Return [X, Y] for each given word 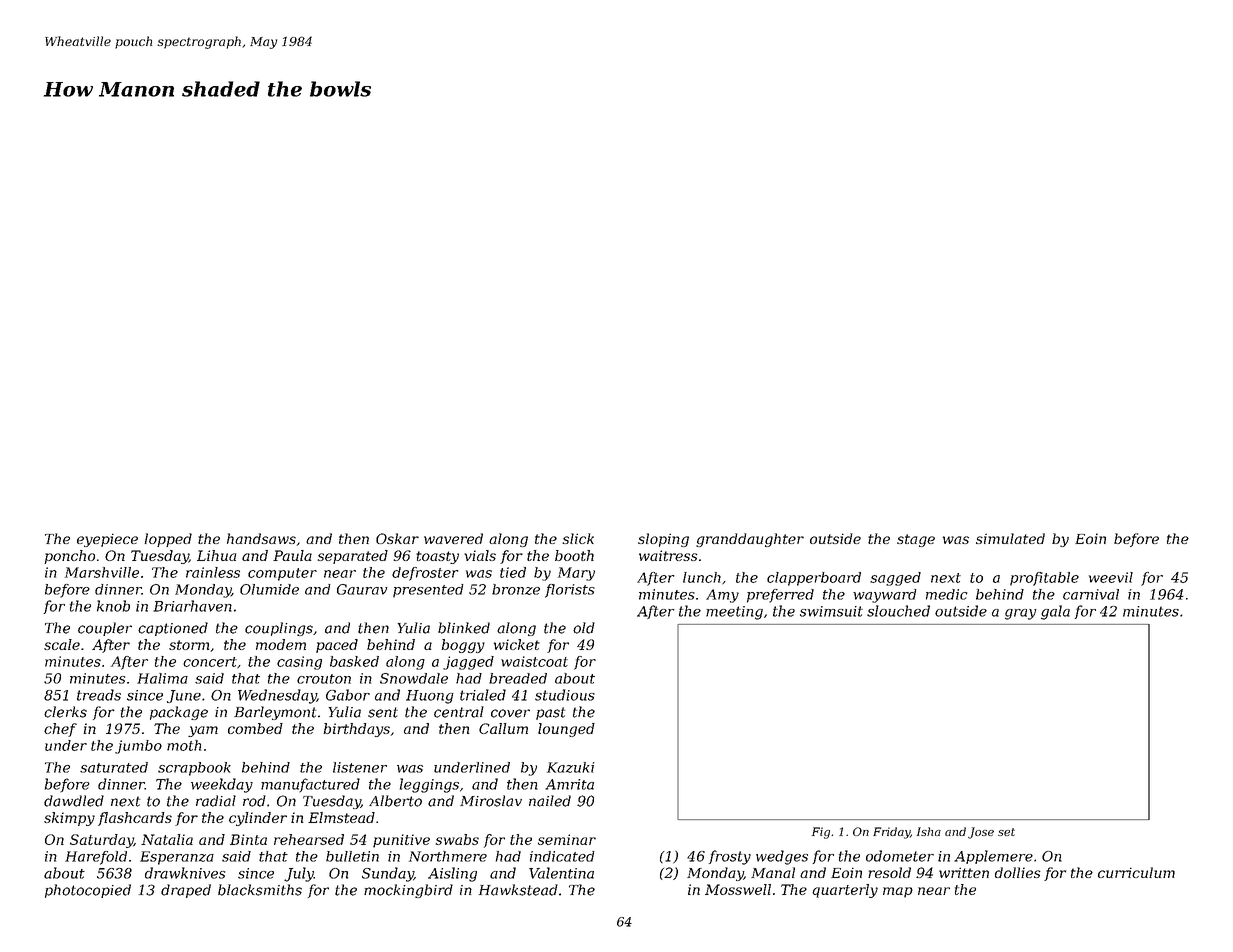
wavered [453, 538]
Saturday [101, 841]
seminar [567, 839]
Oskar [397, 538]
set [1006, 832]
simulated [1010, 538]
